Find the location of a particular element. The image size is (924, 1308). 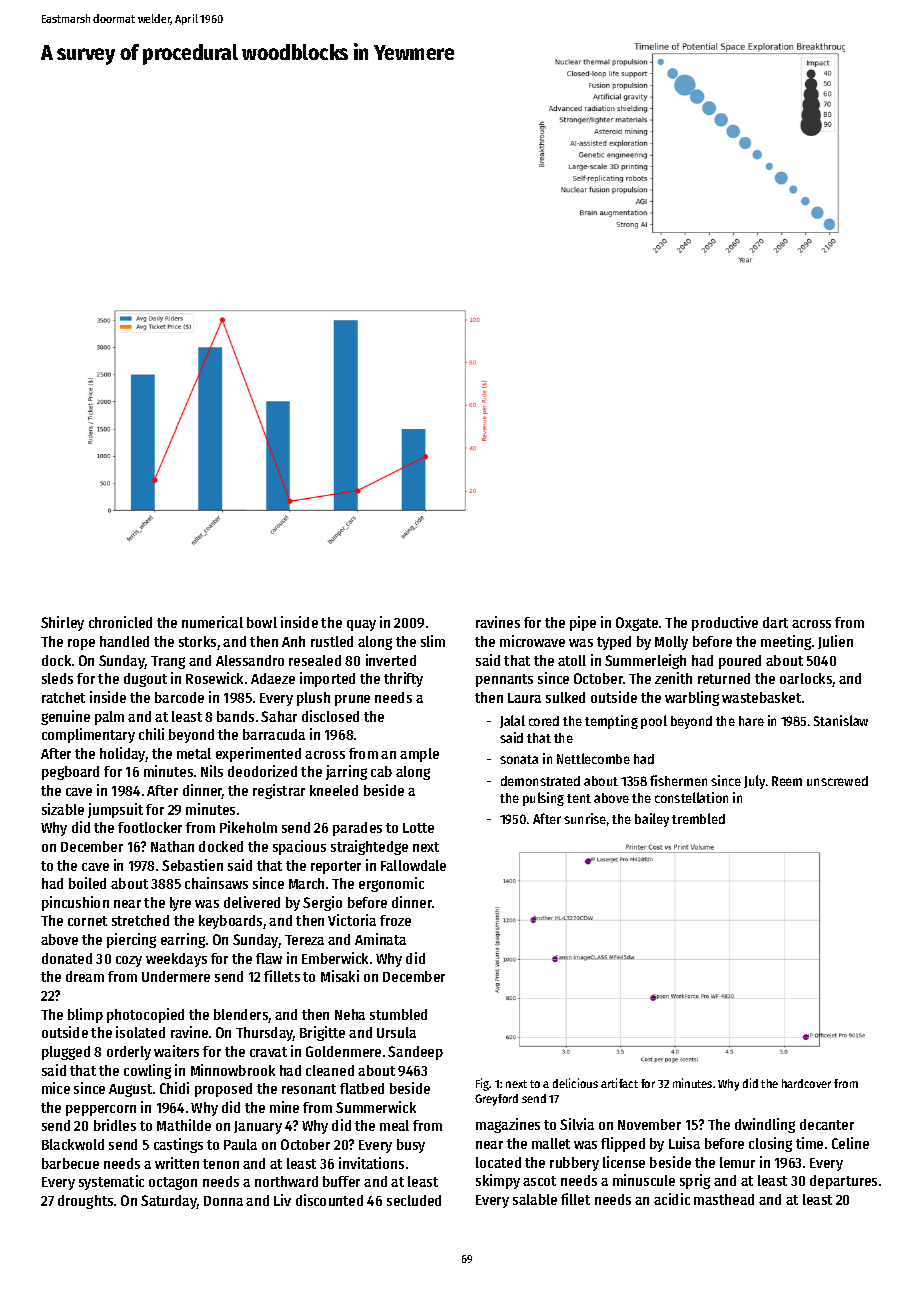

Julien is located at coordinates (835, 642).
